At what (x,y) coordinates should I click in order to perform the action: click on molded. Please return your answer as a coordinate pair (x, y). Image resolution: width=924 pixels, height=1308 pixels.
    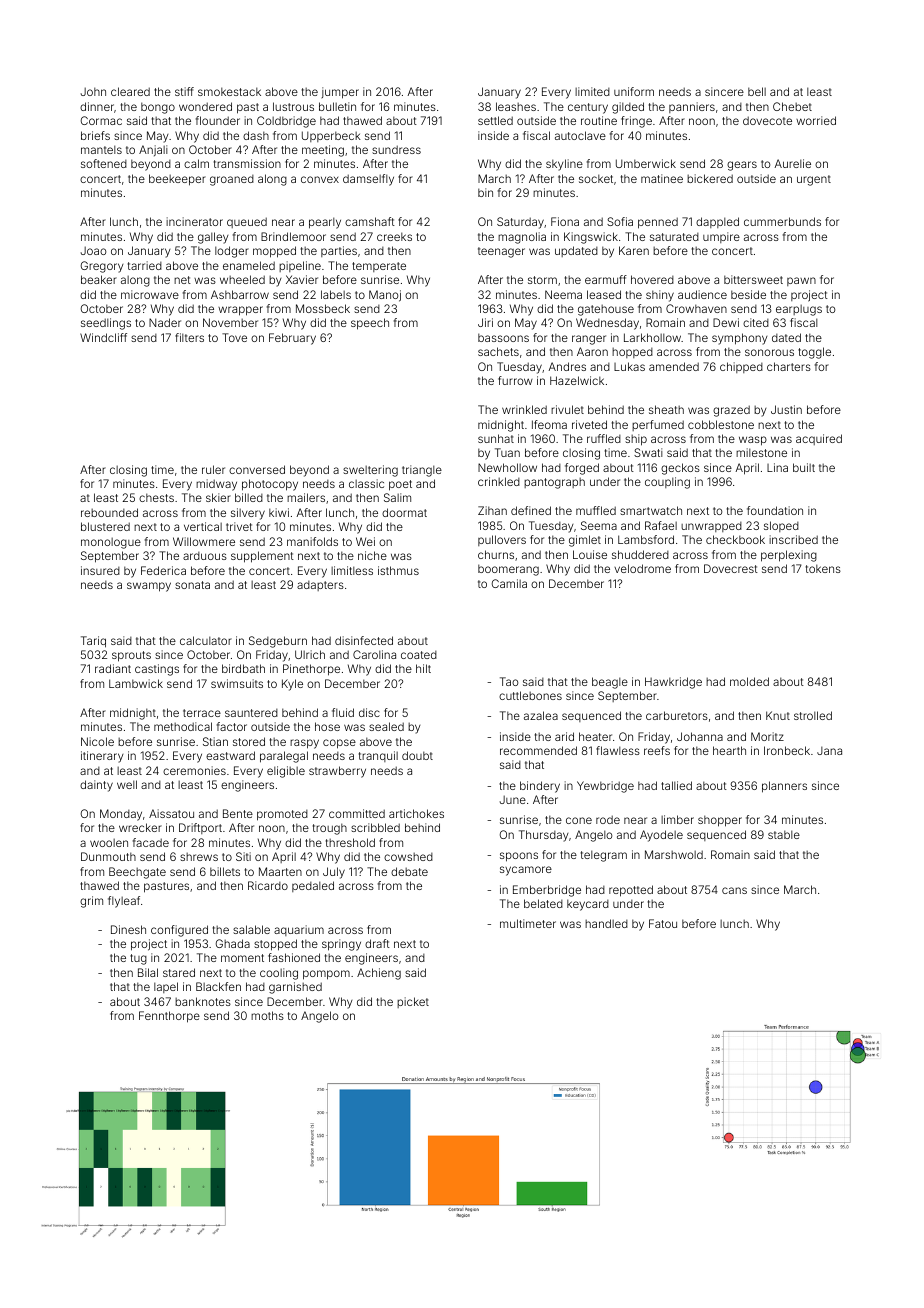
    Looking at the image, I should click on (749, 681).
